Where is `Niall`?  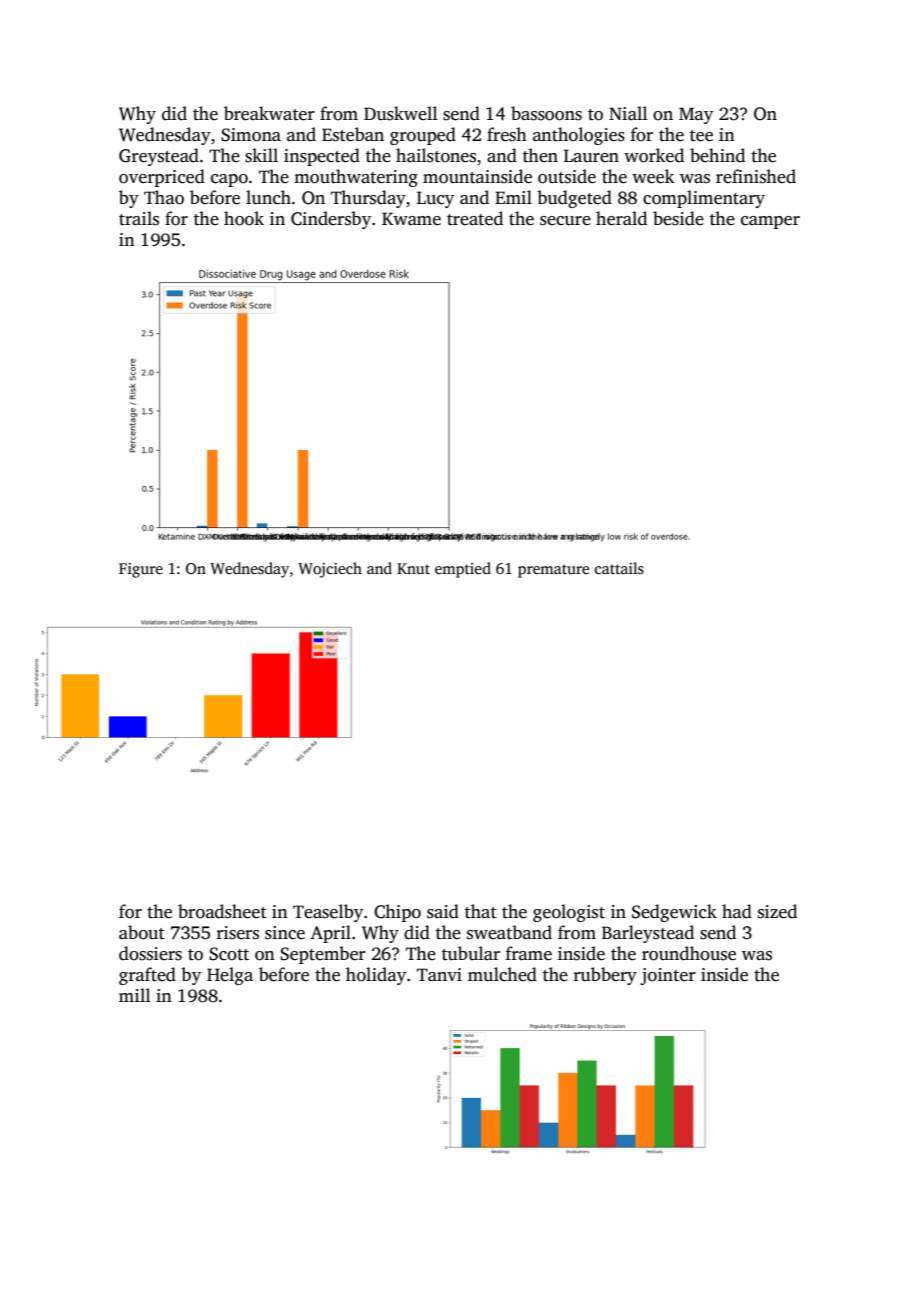
Niall is located at coordinates (628, 113).
